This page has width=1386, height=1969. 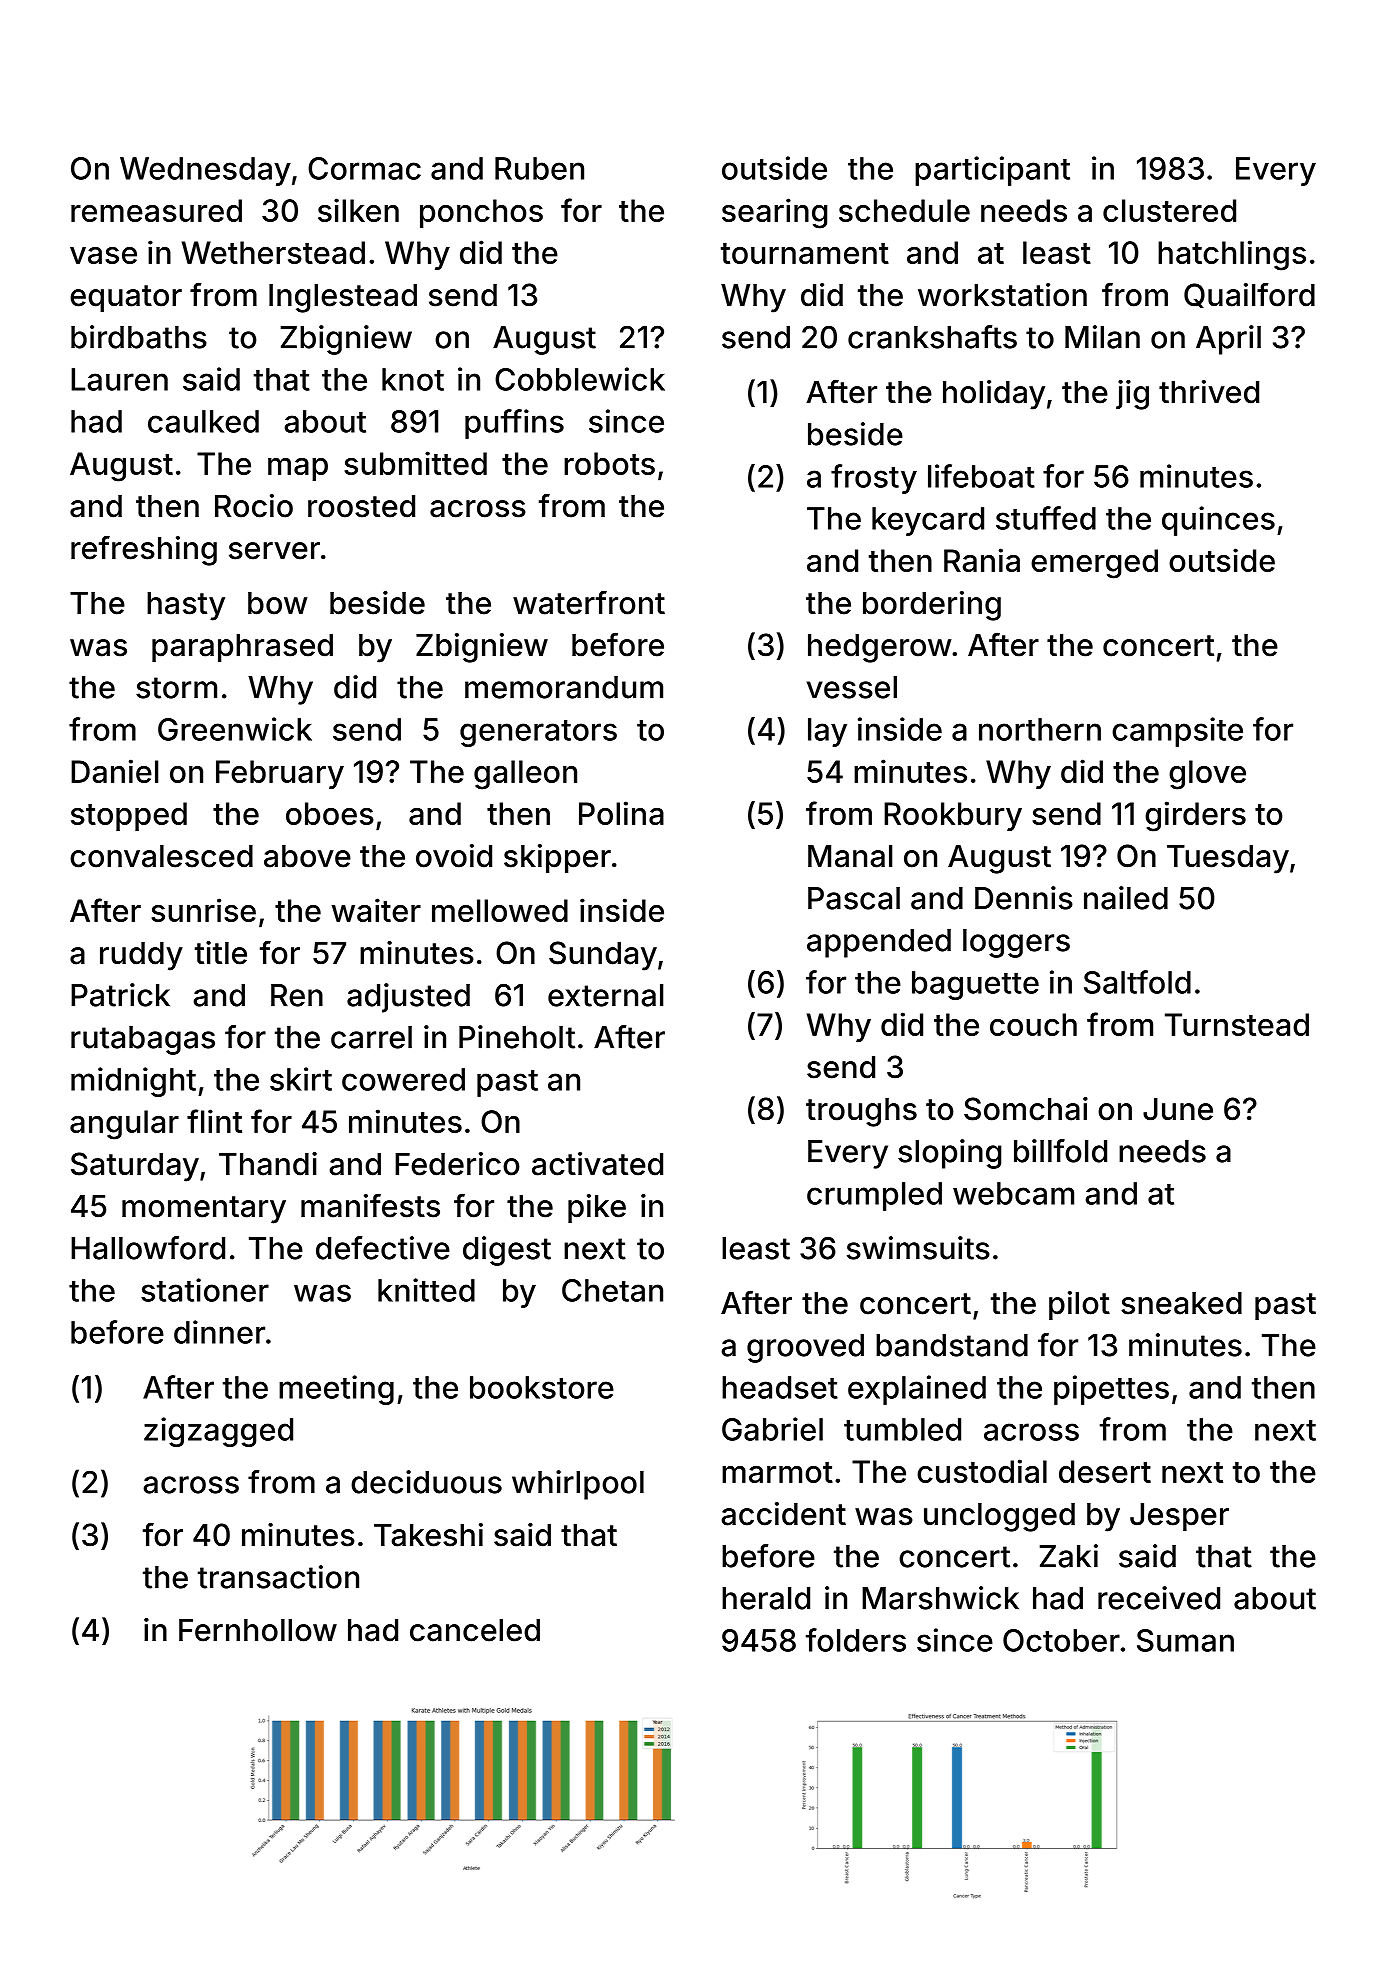 I want to click on bookstore, so click(x=542, y=1387).
